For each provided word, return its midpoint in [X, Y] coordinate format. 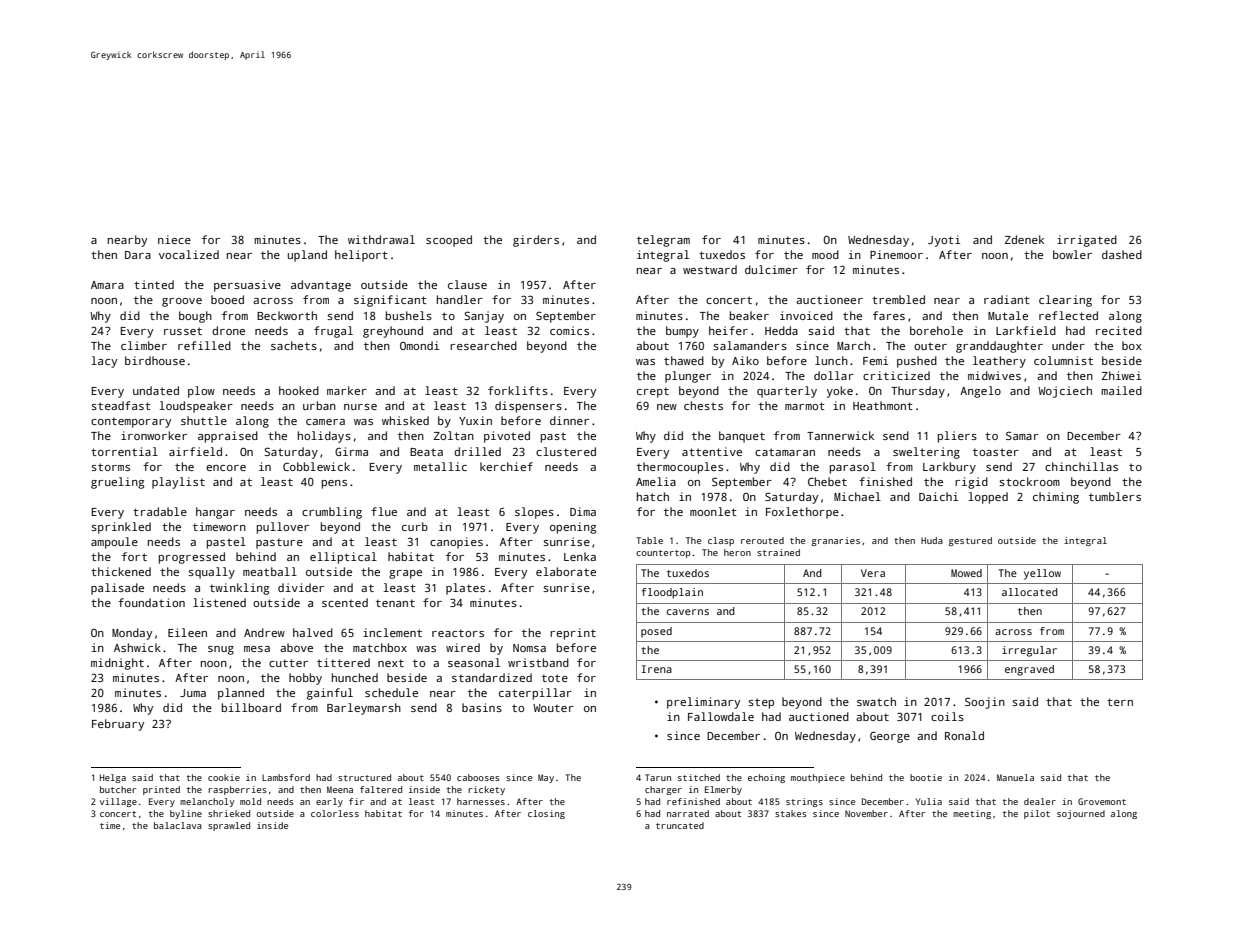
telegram [663, 241]
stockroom [1029, 481]
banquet [742, 437]
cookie [224, 777]
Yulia [929, 801]
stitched [699, 777]
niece [174, 239]
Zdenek [1024, 239]
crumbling [332, 513]
